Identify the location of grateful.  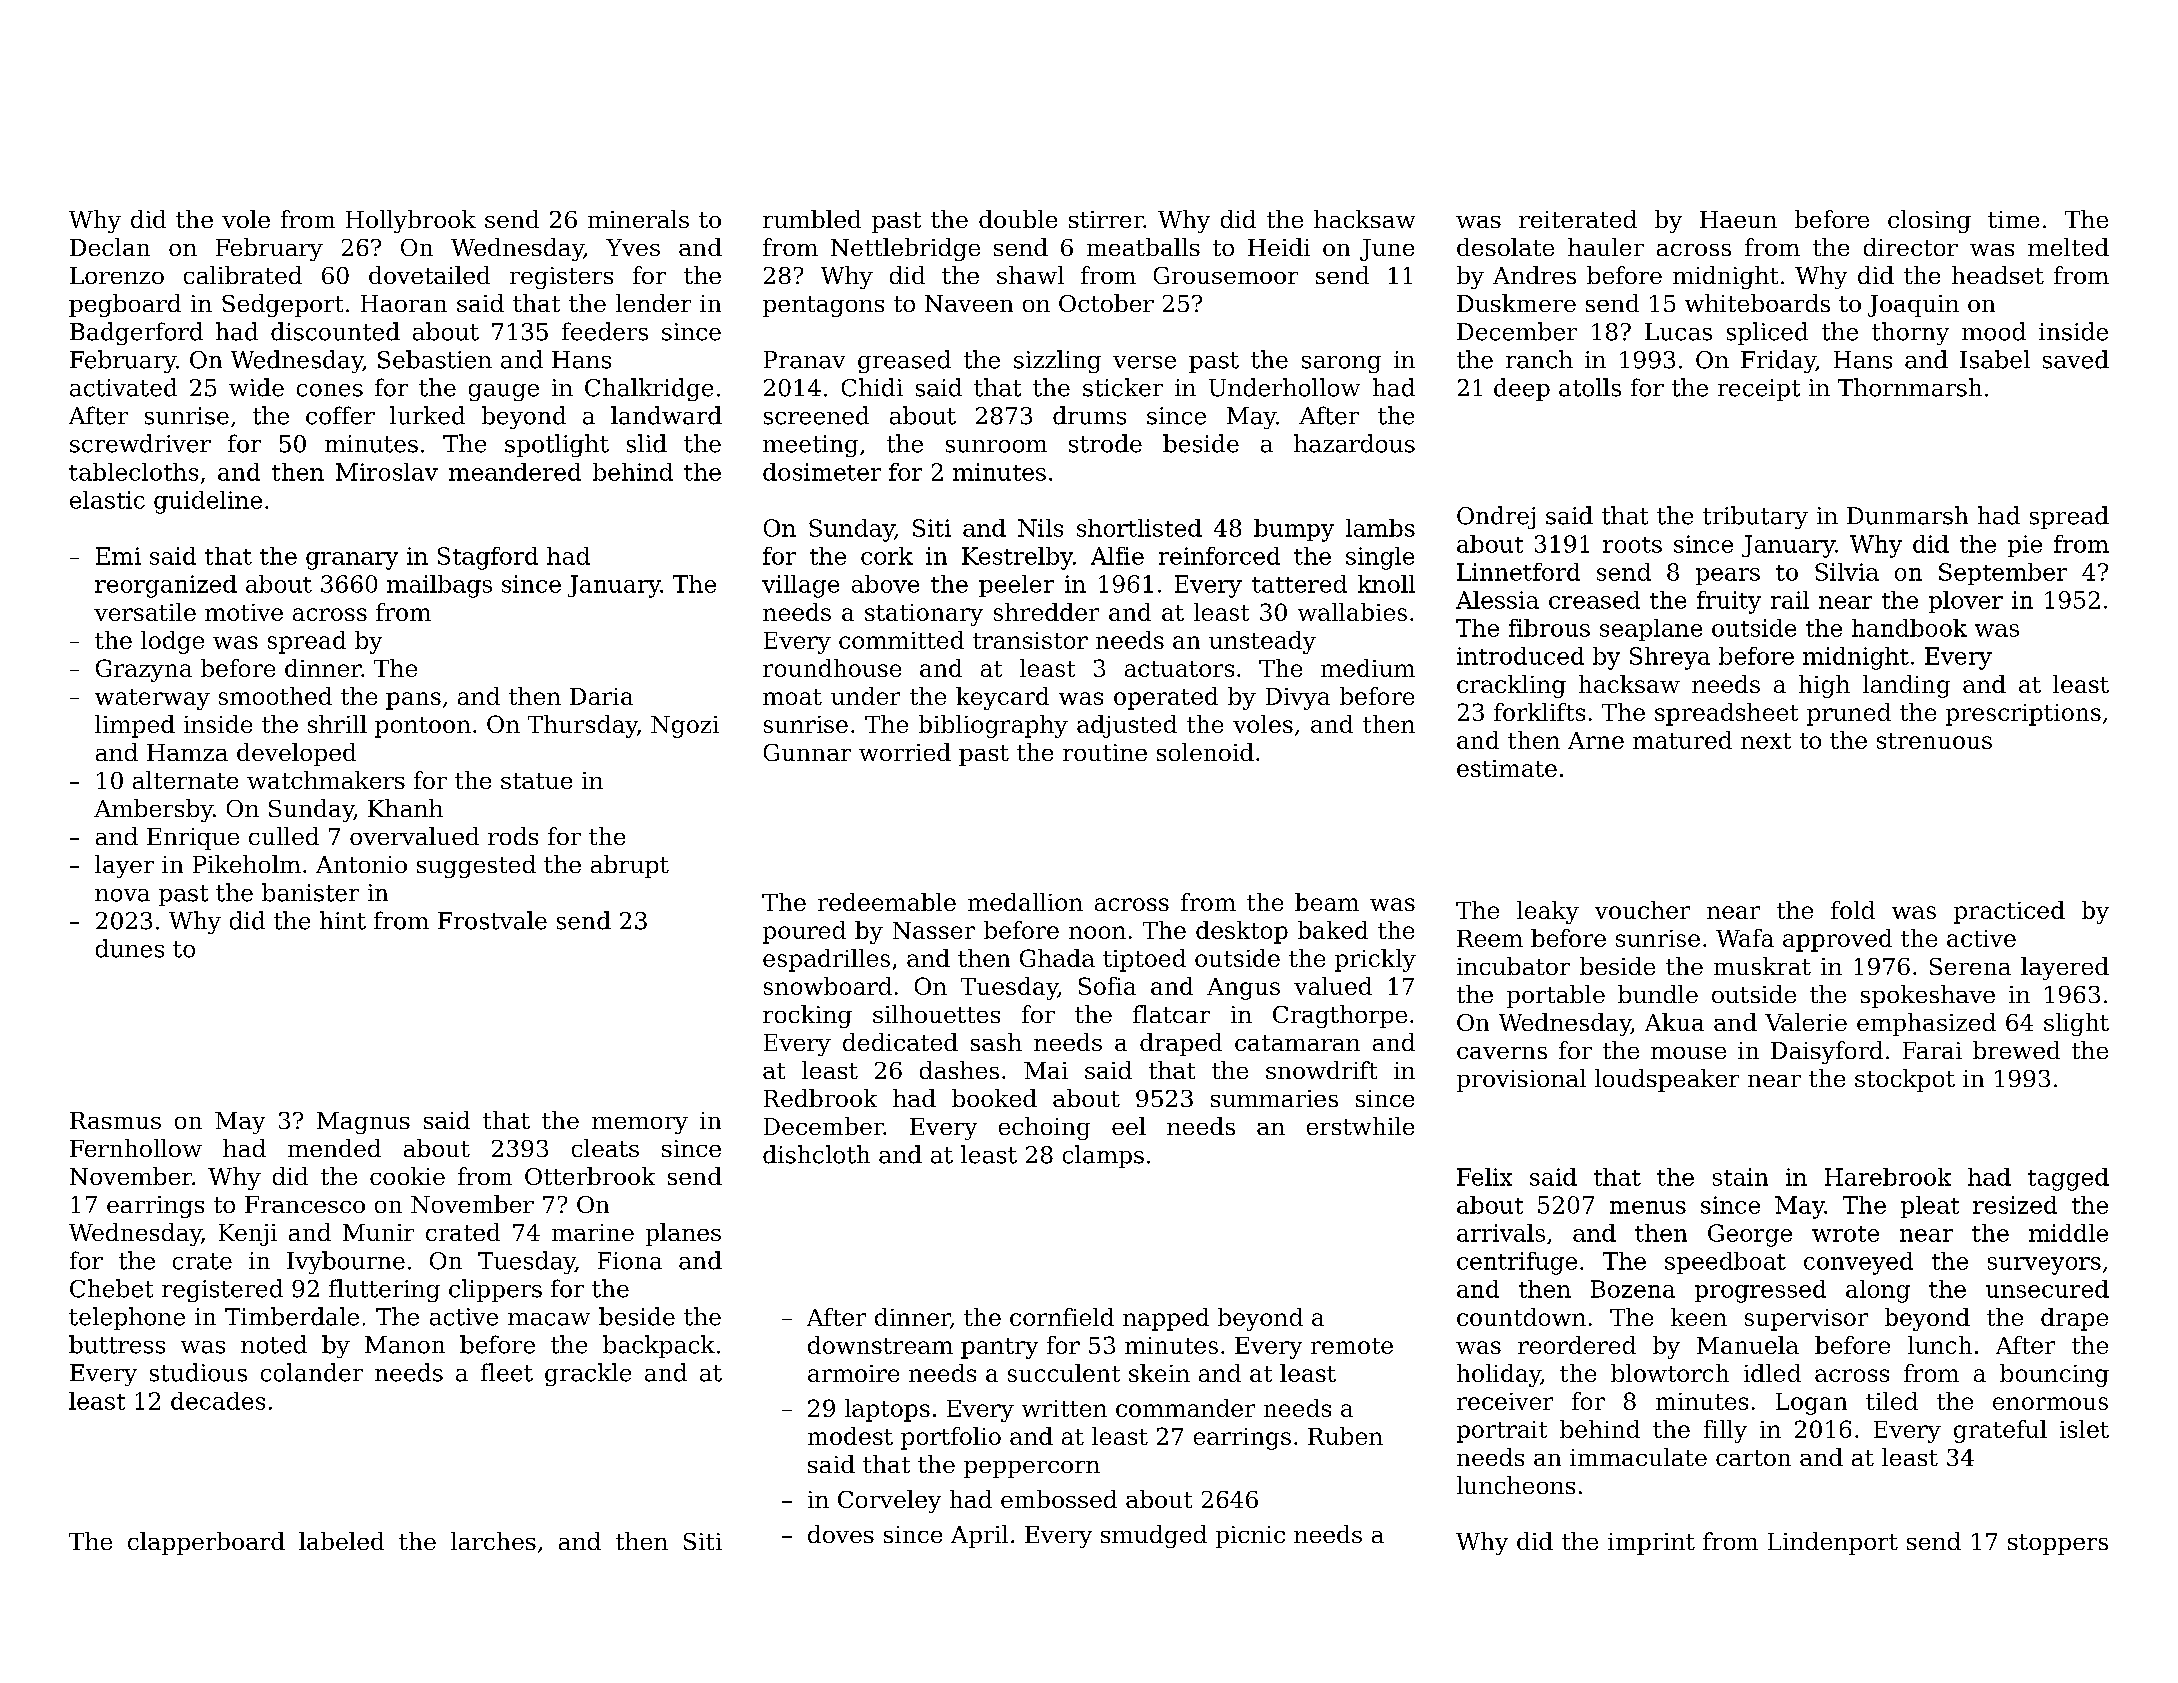
(2000, 1431).
